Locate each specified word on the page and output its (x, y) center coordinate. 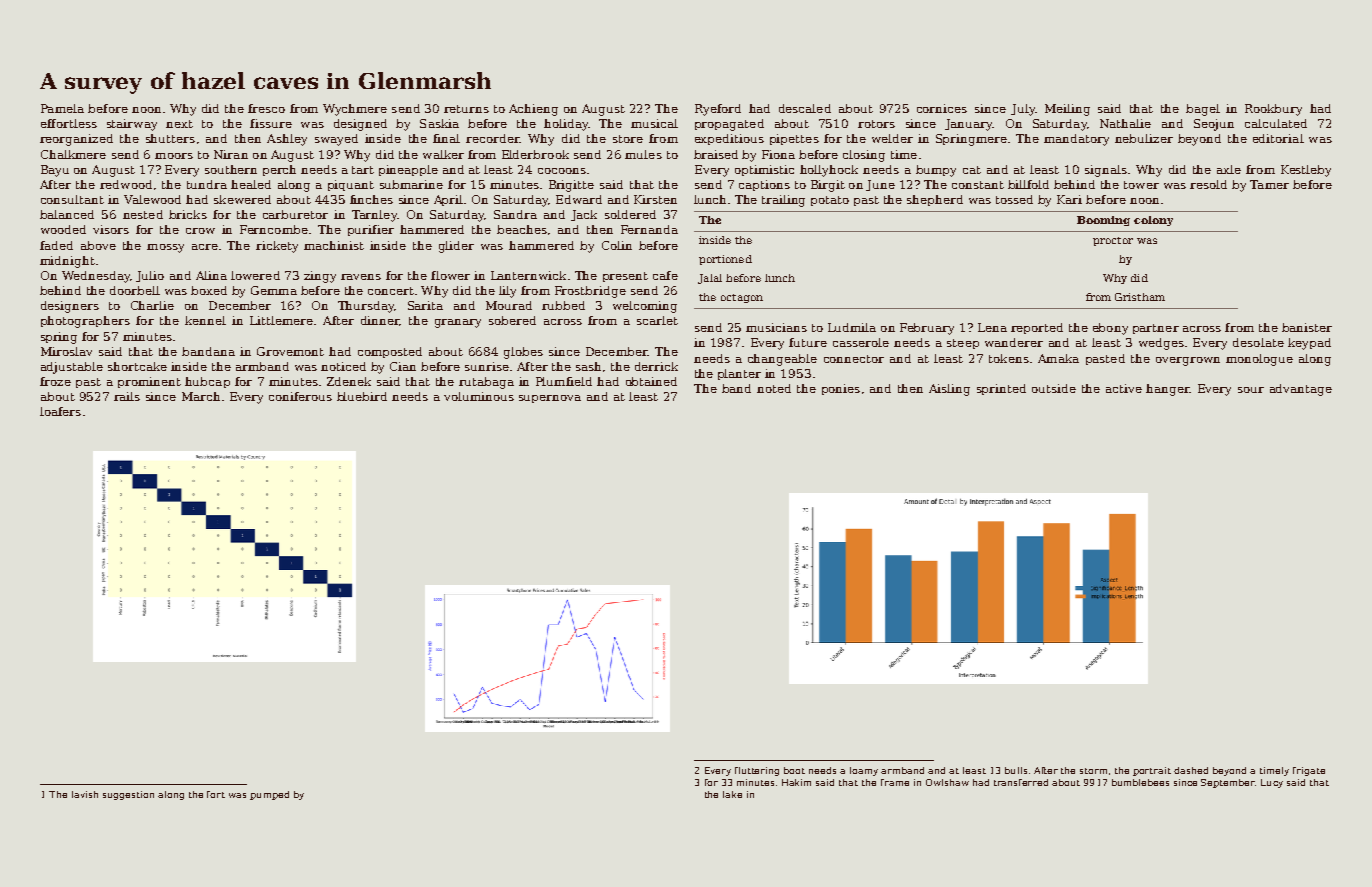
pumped (269, 795)
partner (1156, 329)
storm (1093, 771)
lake (732, 794)
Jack (584, 215)
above (98, 245)
